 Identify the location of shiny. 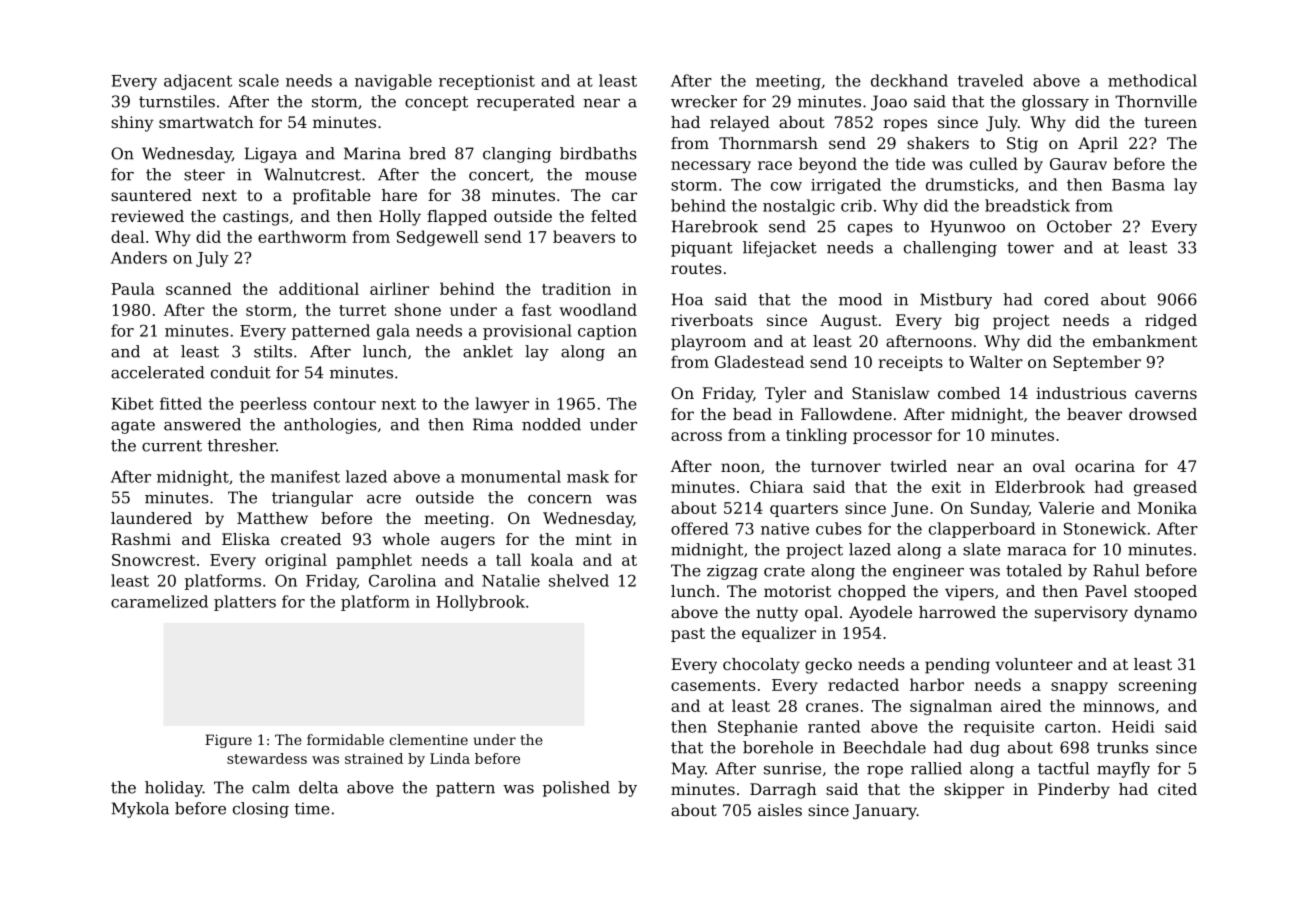
(132, 124).
